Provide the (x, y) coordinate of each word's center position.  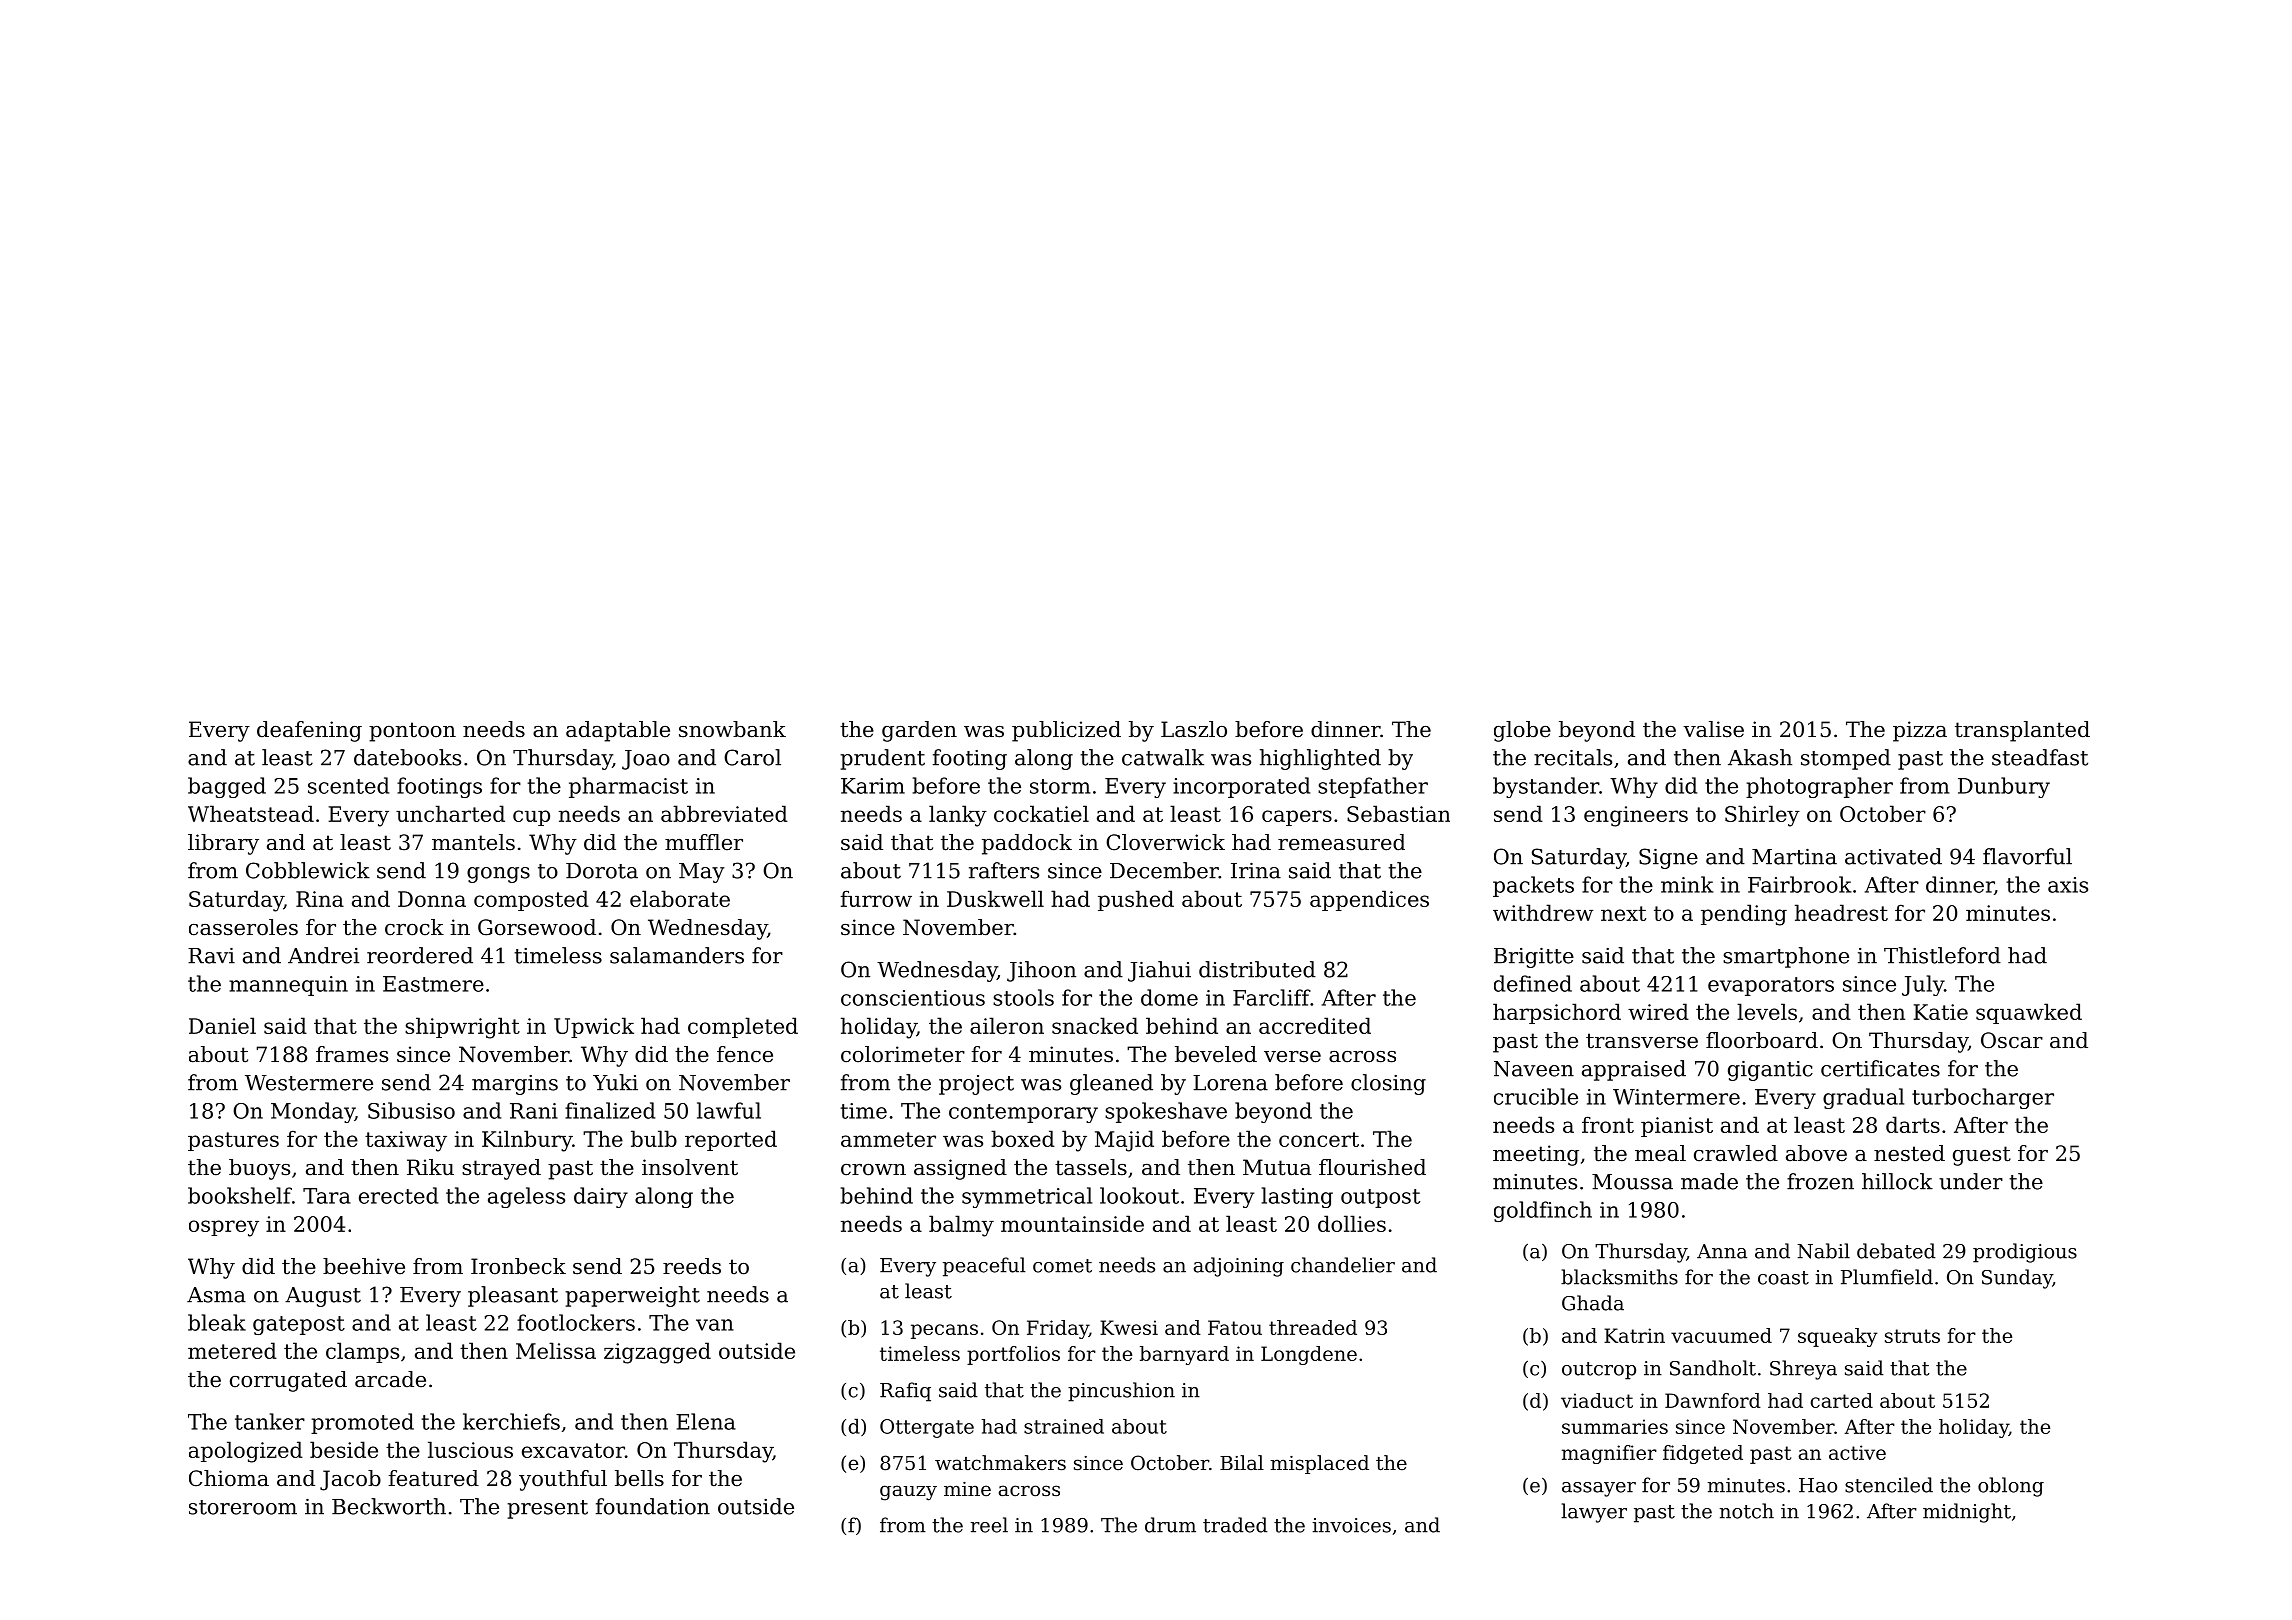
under (1971, 1181)
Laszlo (1194, 729)
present (547, 1509)
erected (398, 1195)
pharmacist (628, 787)
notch (1747, 1511)
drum (1170, 1525)
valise (1713, 729)
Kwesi (1129, 1327)
